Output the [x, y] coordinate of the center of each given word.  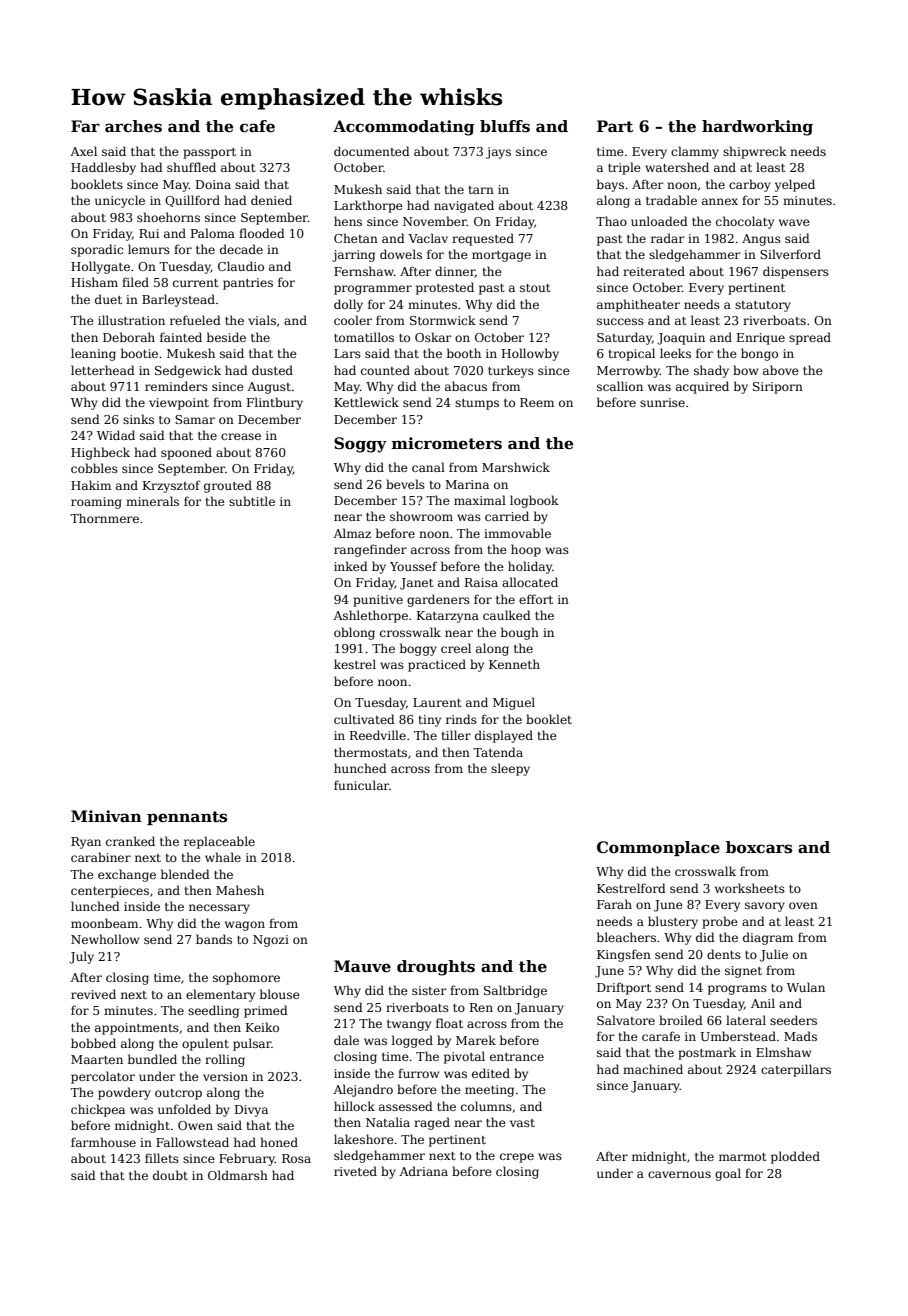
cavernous [679, 1174]
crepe [517, 1158]
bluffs [505, 126]
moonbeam [104, 923]
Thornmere [104, 518]
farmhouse [103, 1142]
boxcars [759, 847]
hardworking [757, 128]
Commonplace [658, 848]
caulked [507, 615]
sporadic [97, 250]
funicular [361, 785]
